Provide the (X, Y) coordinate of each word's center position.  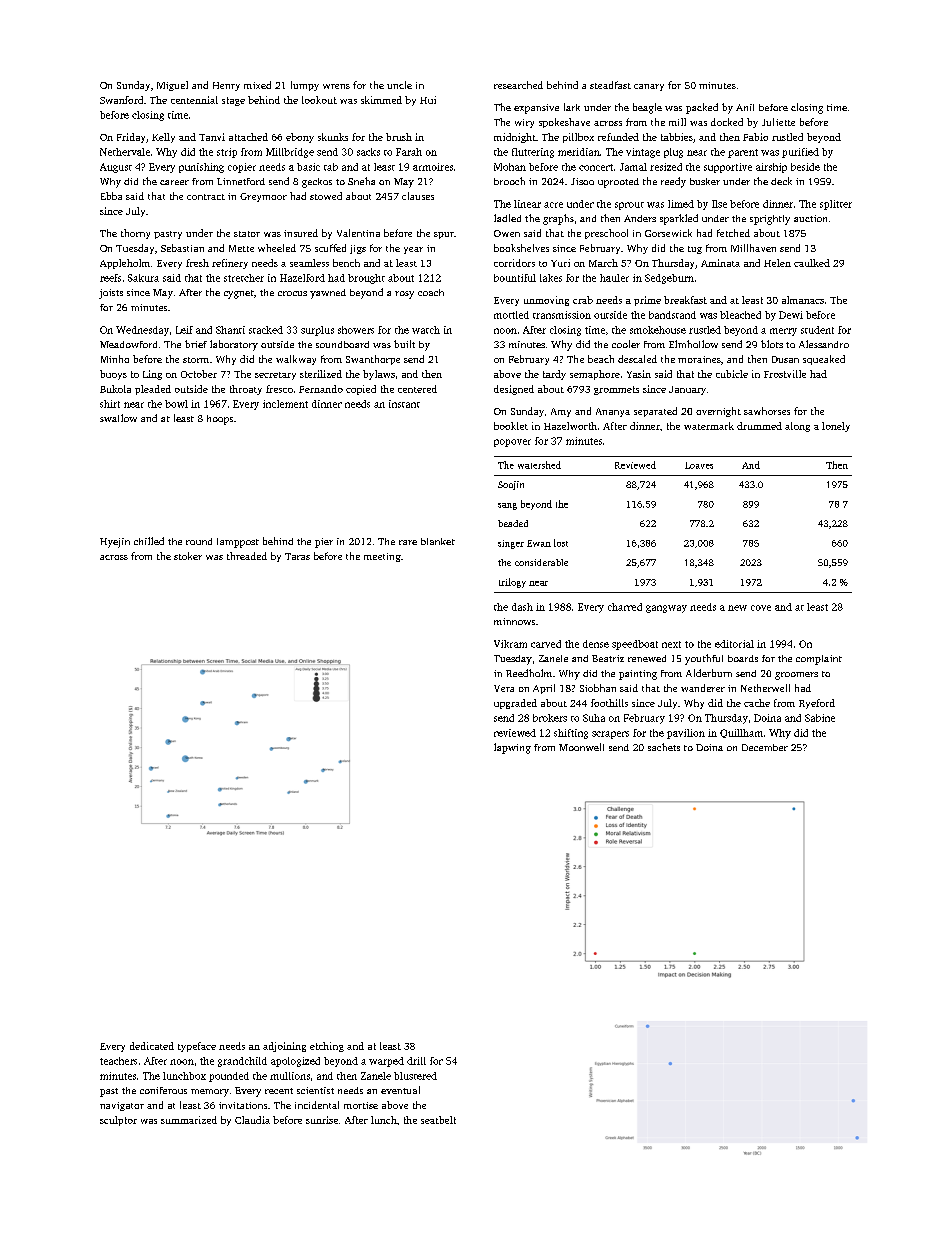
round (199, 541)
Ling (152, 375)
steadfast (610, 85)
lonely (836, 427)
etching (327, 1047)
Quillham (741, 733)
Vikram (510, 644)
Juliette (778, 122)
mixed (257, 85)
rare (408, 542)
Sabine (820, 718)
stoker (188, 556)
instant (404, 404)
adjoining (284, 1047)
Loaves (699, 465)
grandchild (242, 1062)
